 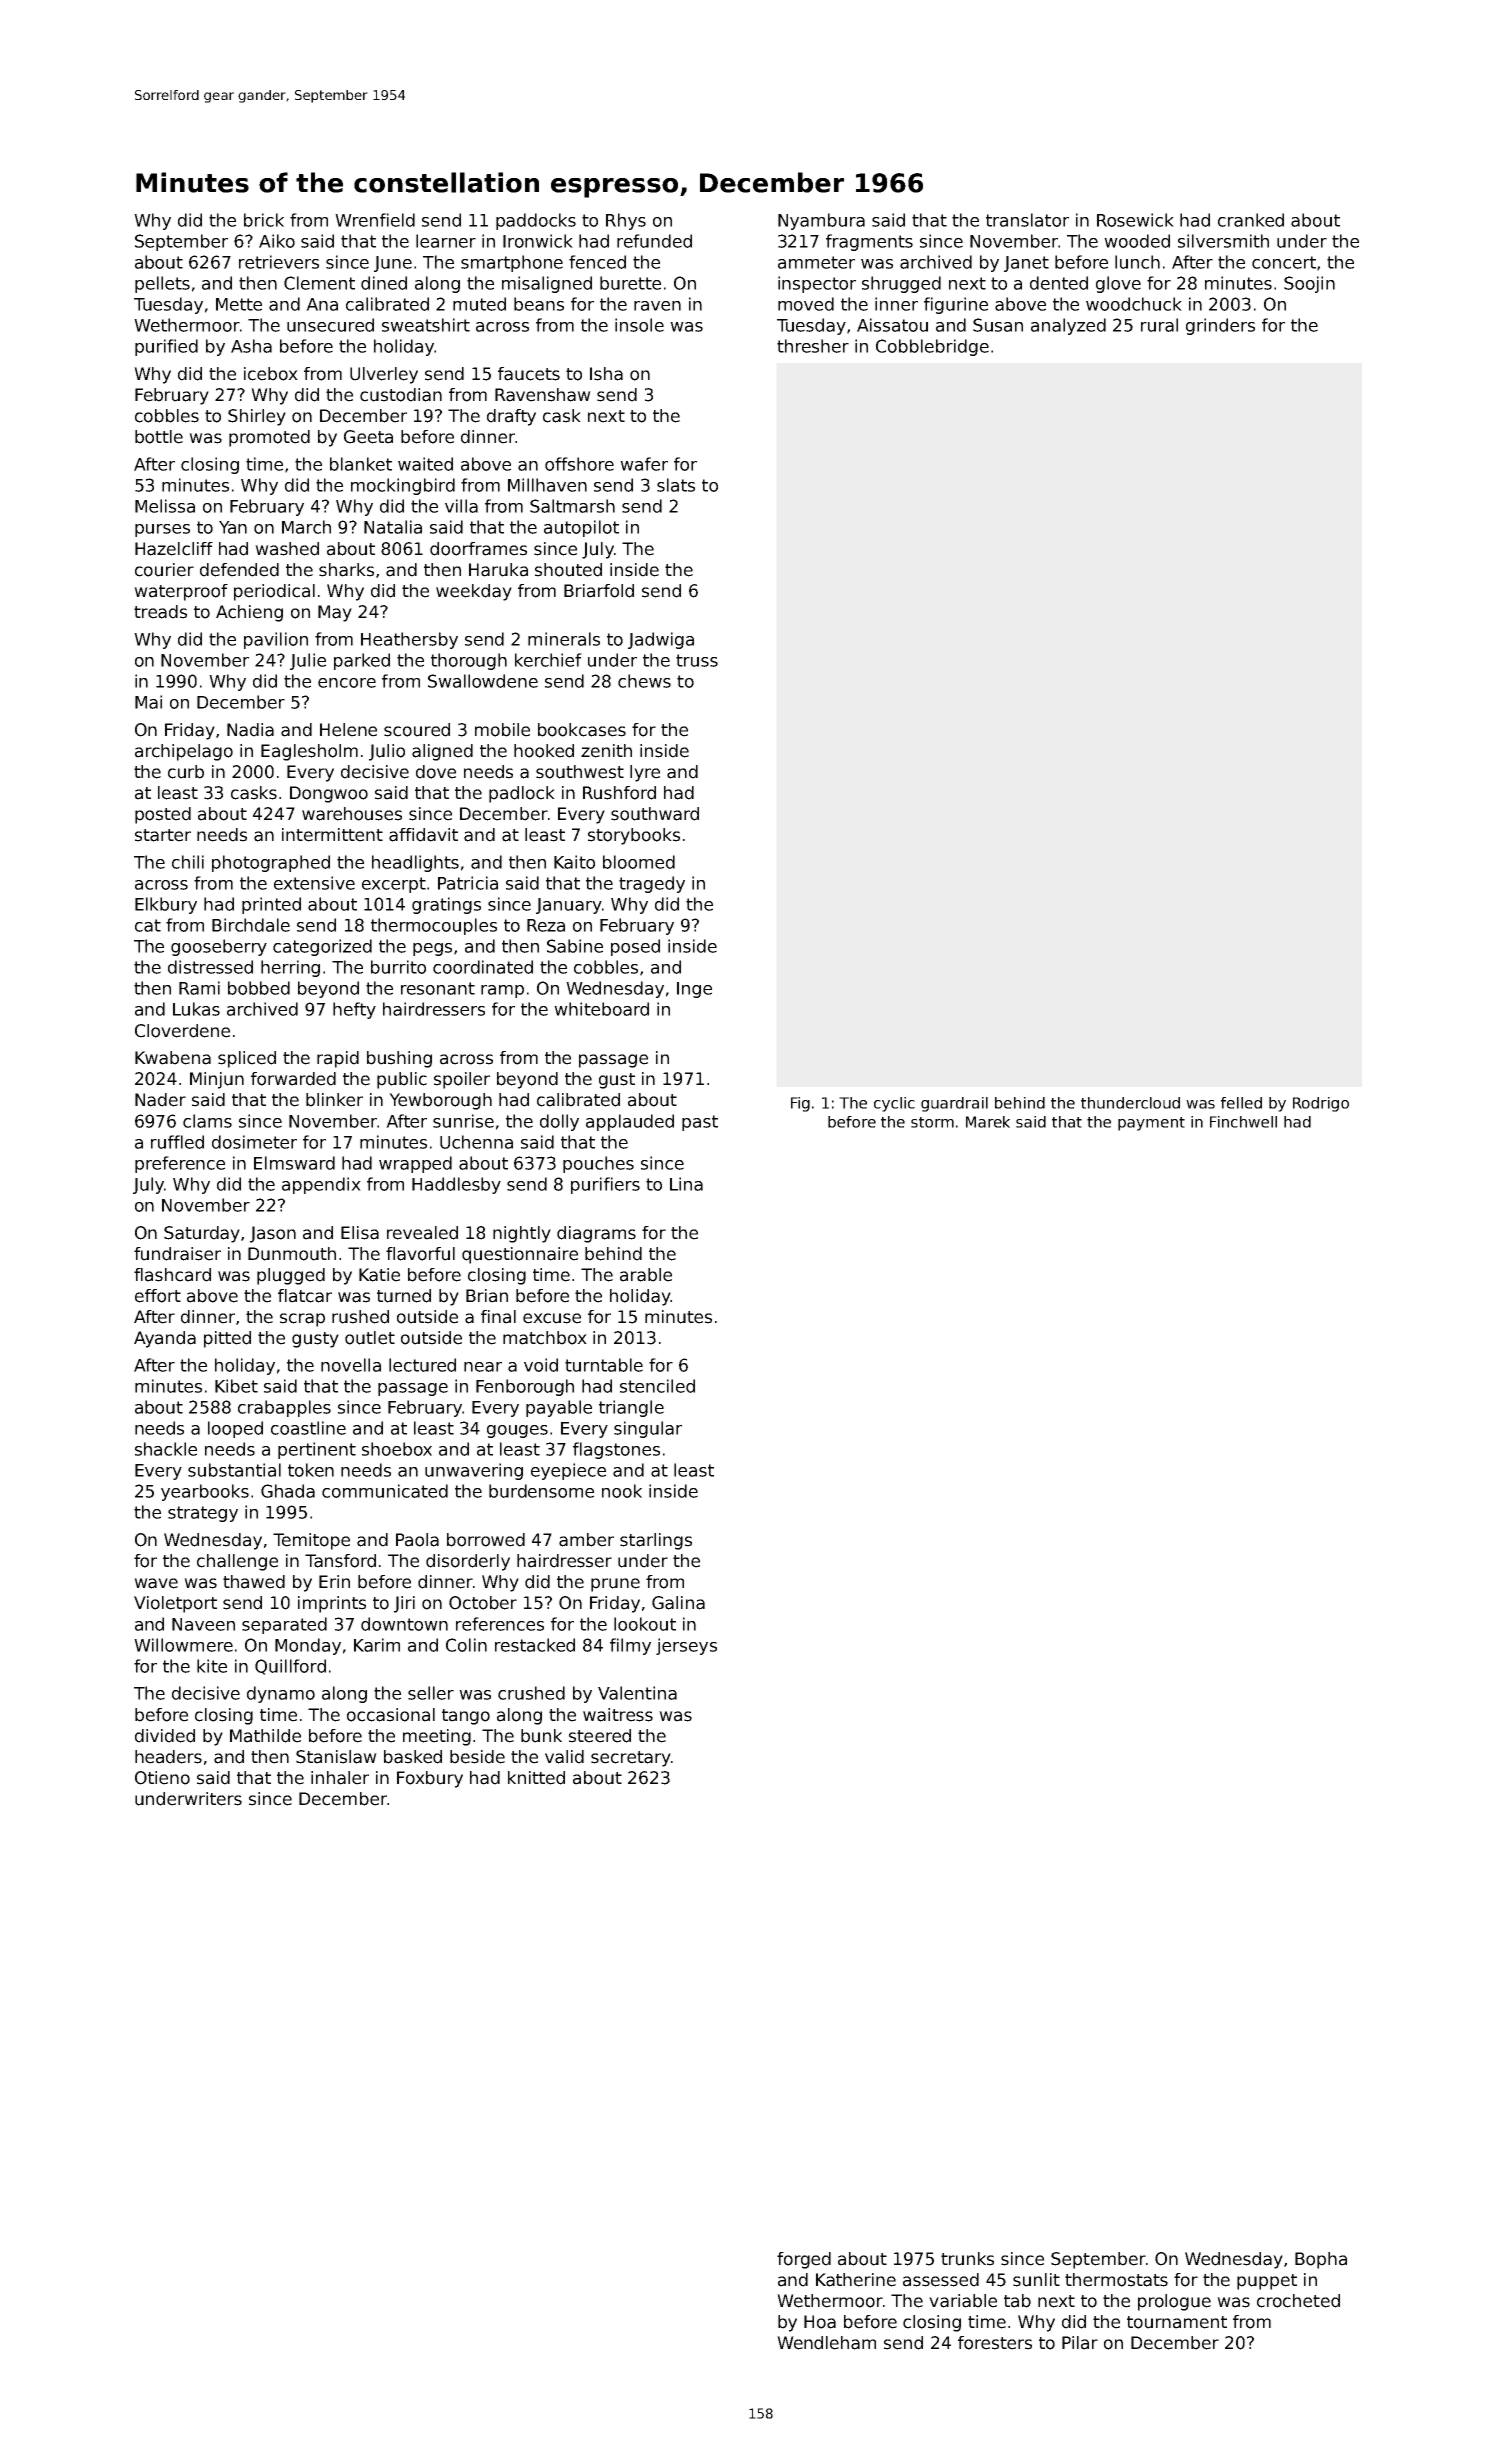 I want to click on Finchwell, so click(x=1243, y=1122).
